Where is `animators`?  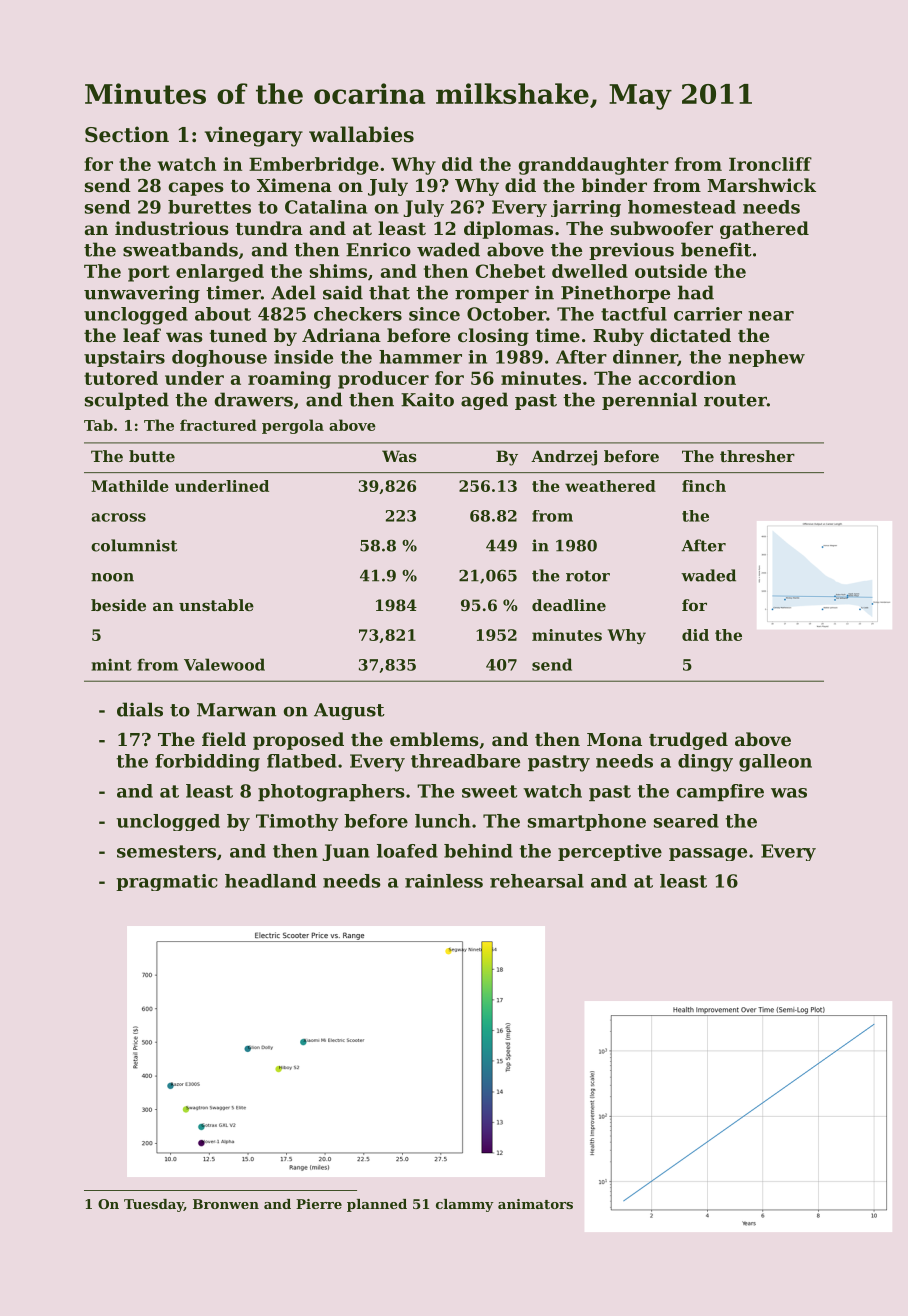
animators is located at coordinates (535, 1204).
